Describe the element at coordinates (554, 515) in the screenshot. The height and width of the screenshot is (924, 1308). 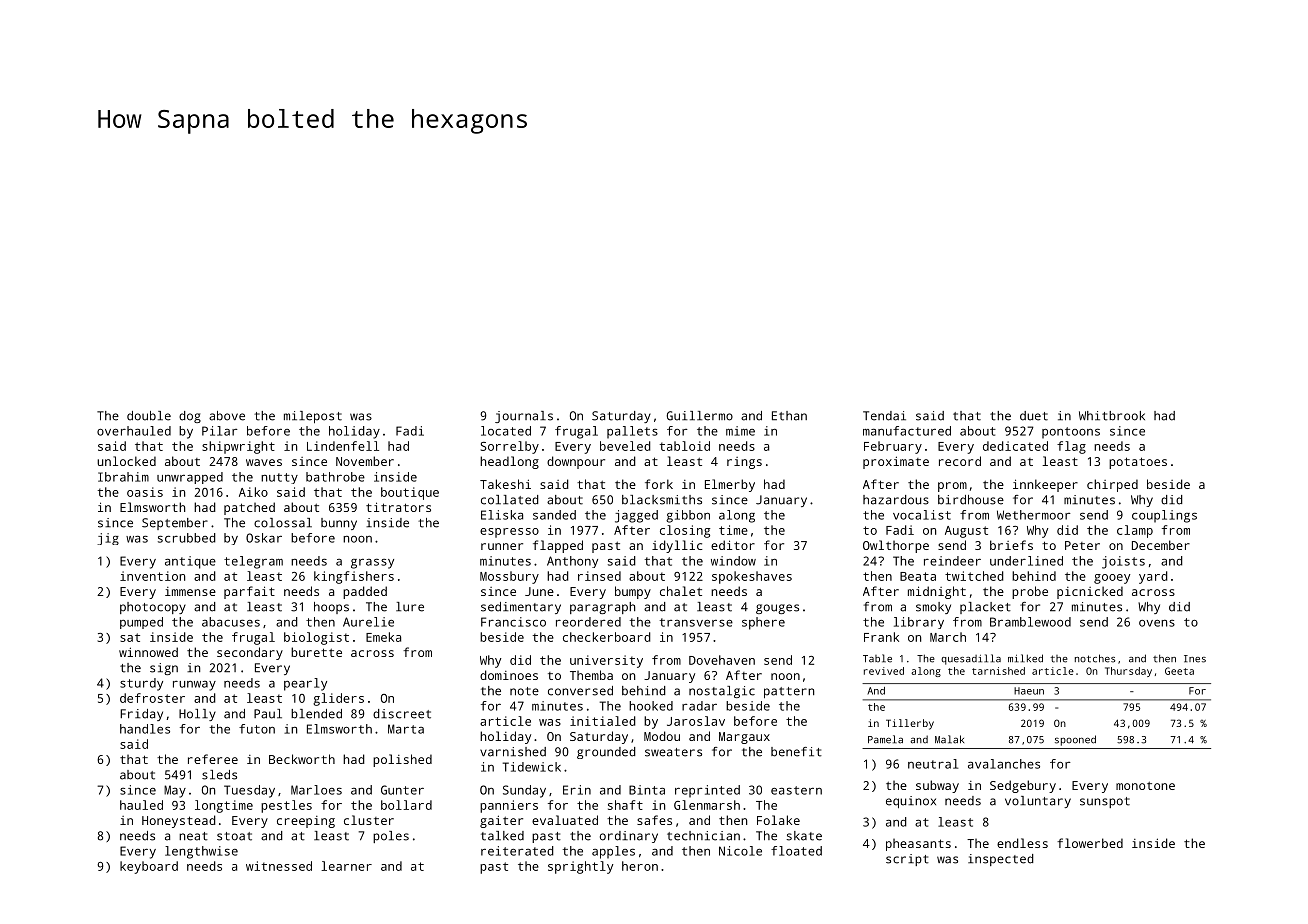
I see `sanded` at that location.
